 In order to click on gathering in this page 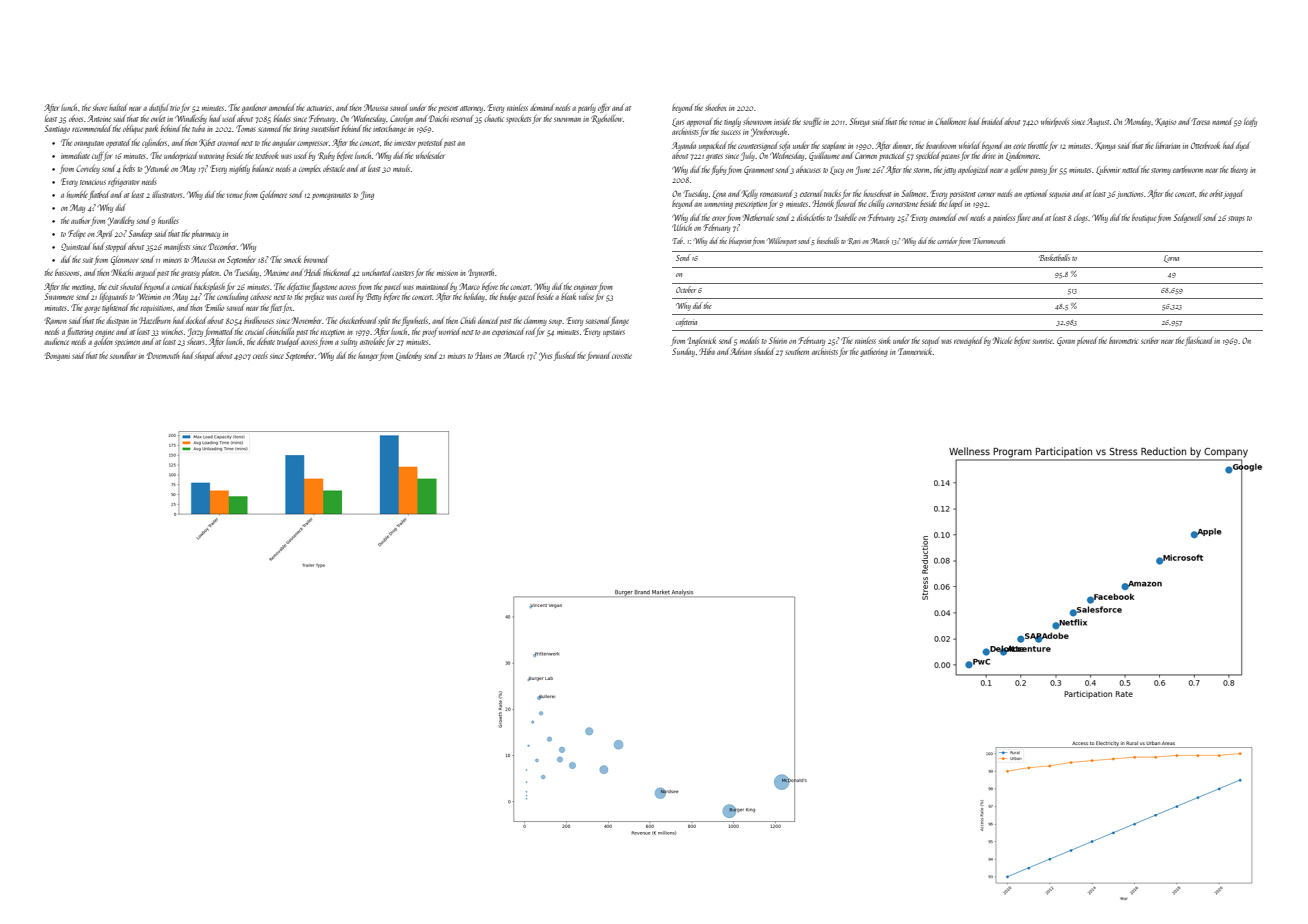, I will do `click(874, 352)`.
